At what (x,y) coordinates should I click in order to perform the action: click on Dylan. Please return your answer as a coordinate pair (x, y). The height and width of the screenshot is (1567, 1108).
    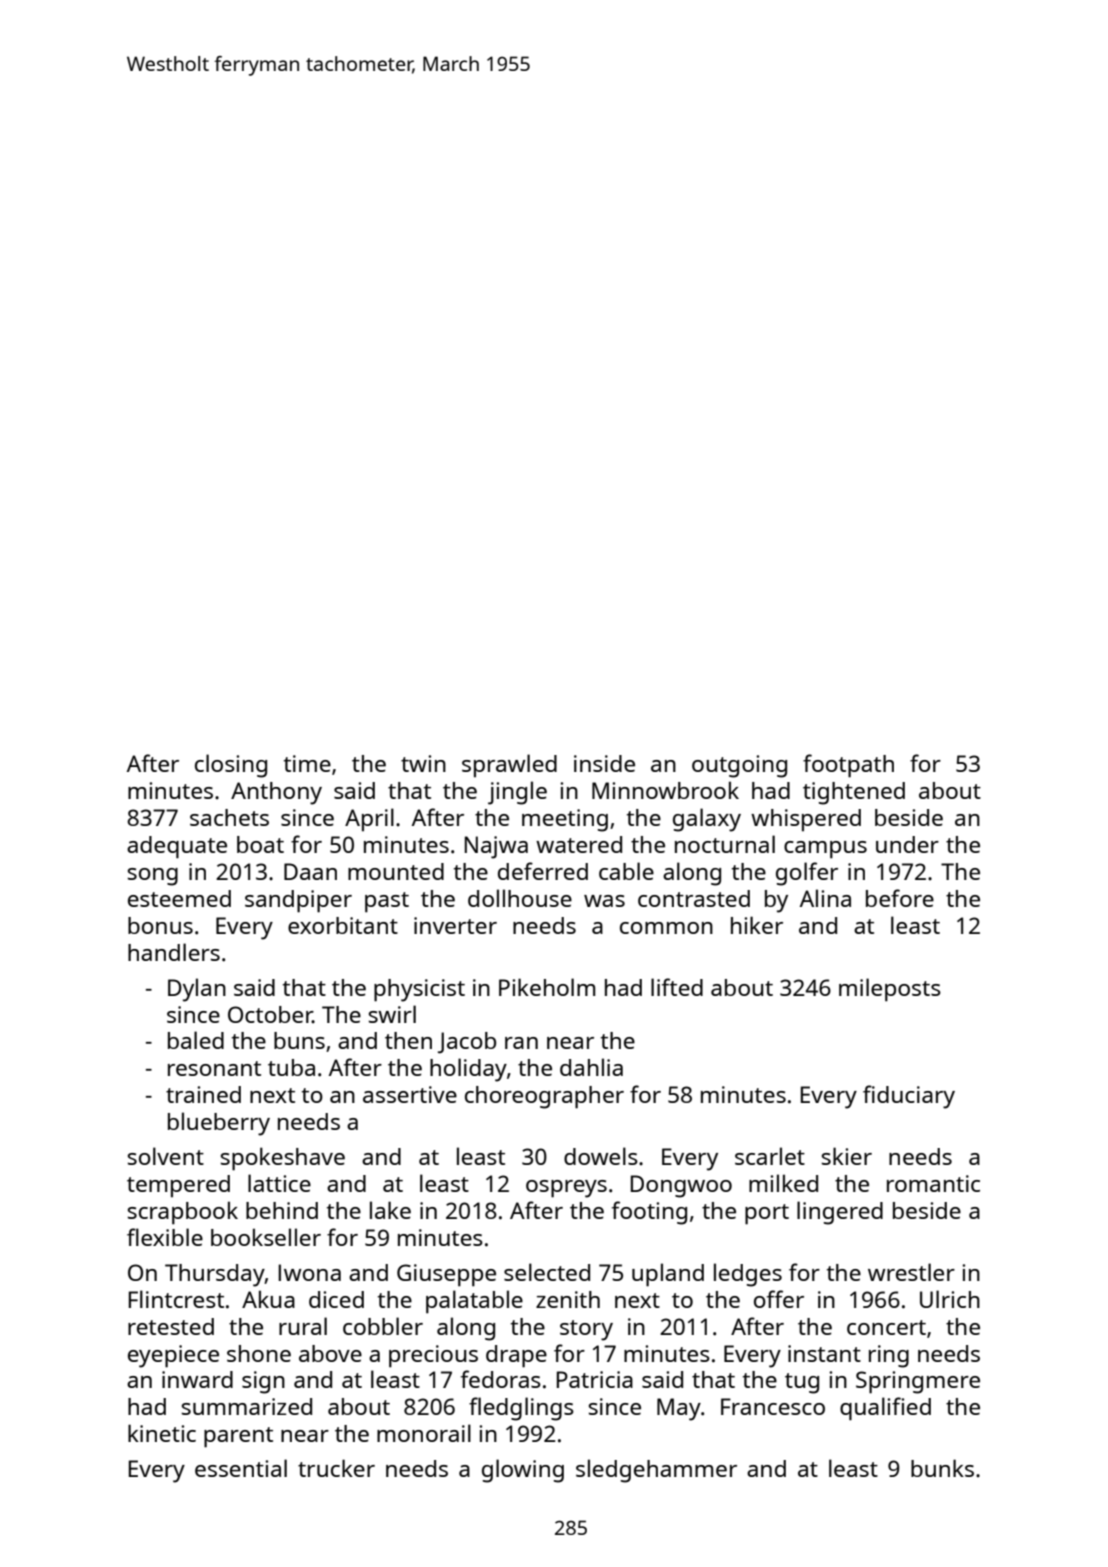
    Looking at the image, I should click on (197, 990).
